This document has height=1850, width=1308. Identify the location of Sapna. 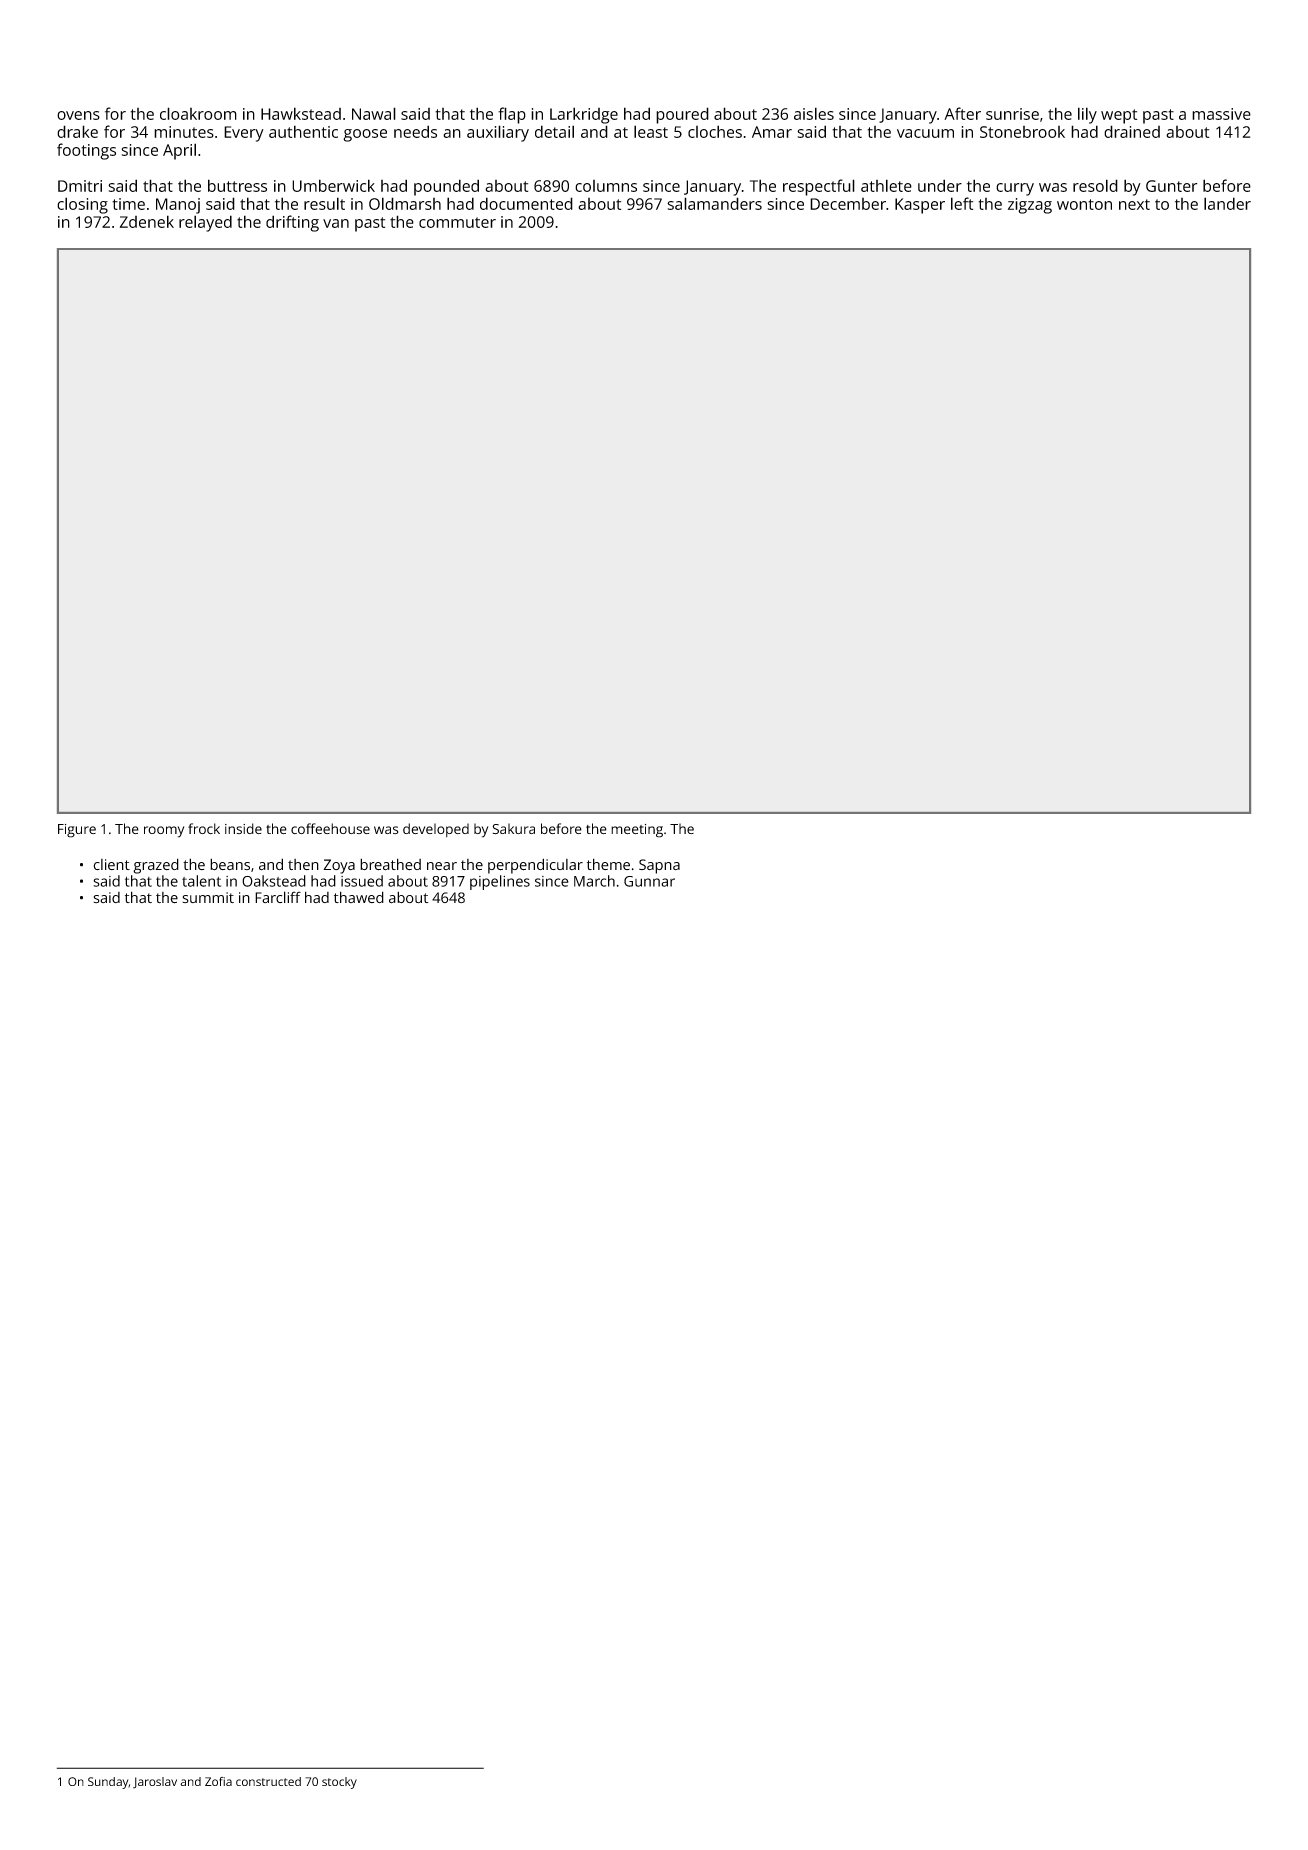
(659, 866).
